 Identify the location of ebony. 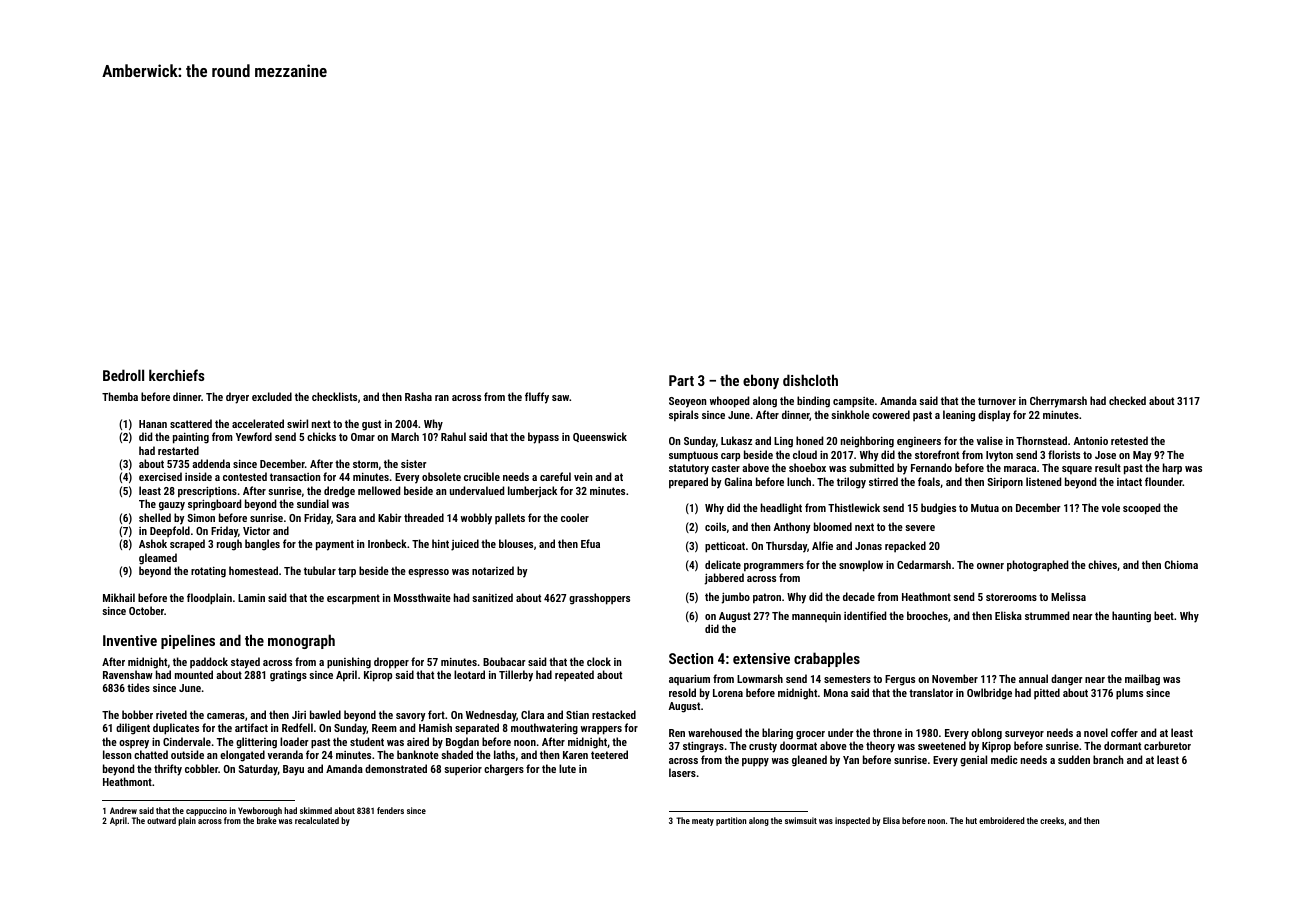
(761, 381).
